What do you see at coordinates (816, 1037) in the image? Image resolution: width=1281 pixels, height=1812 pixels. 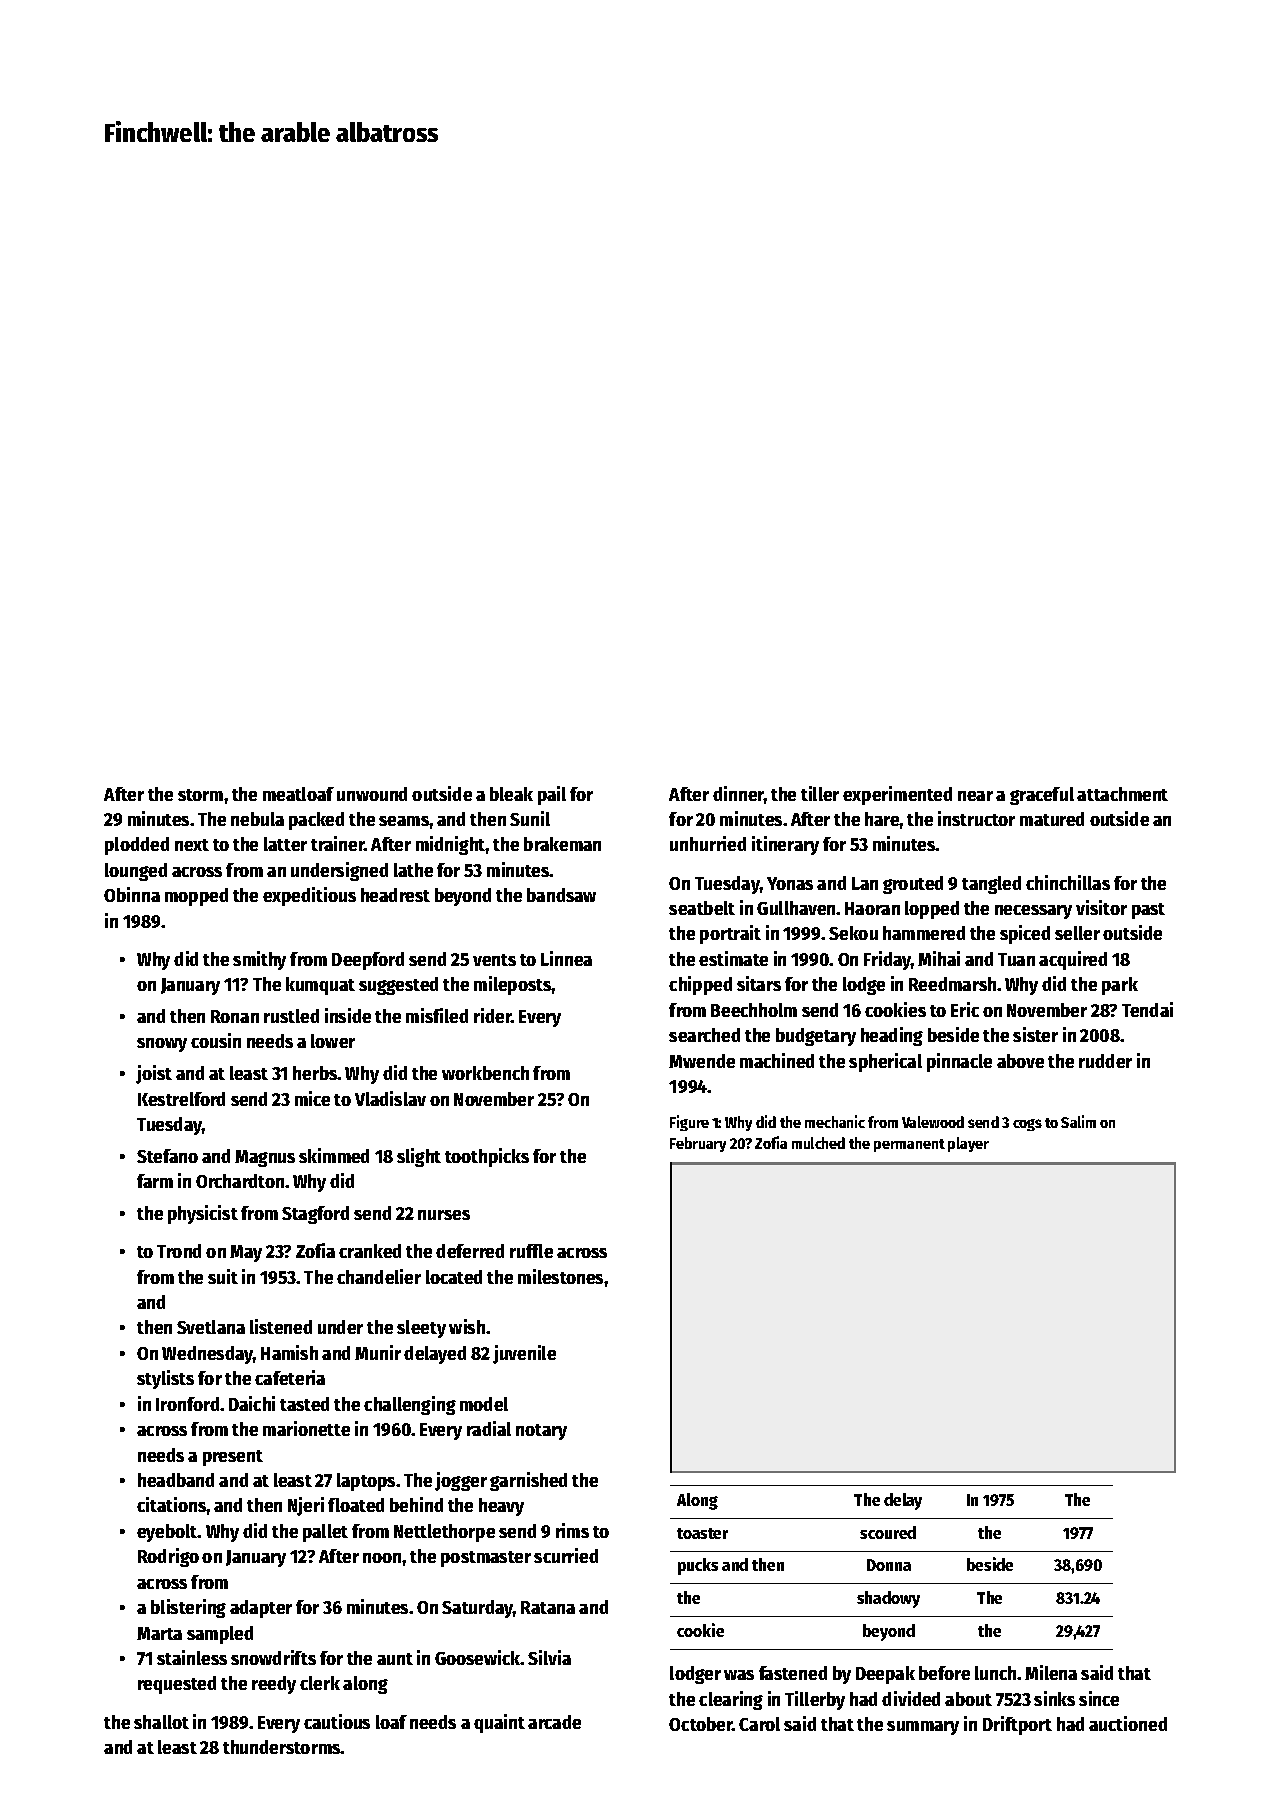 I see `budgetary` at bounding box center [816, 1037].
